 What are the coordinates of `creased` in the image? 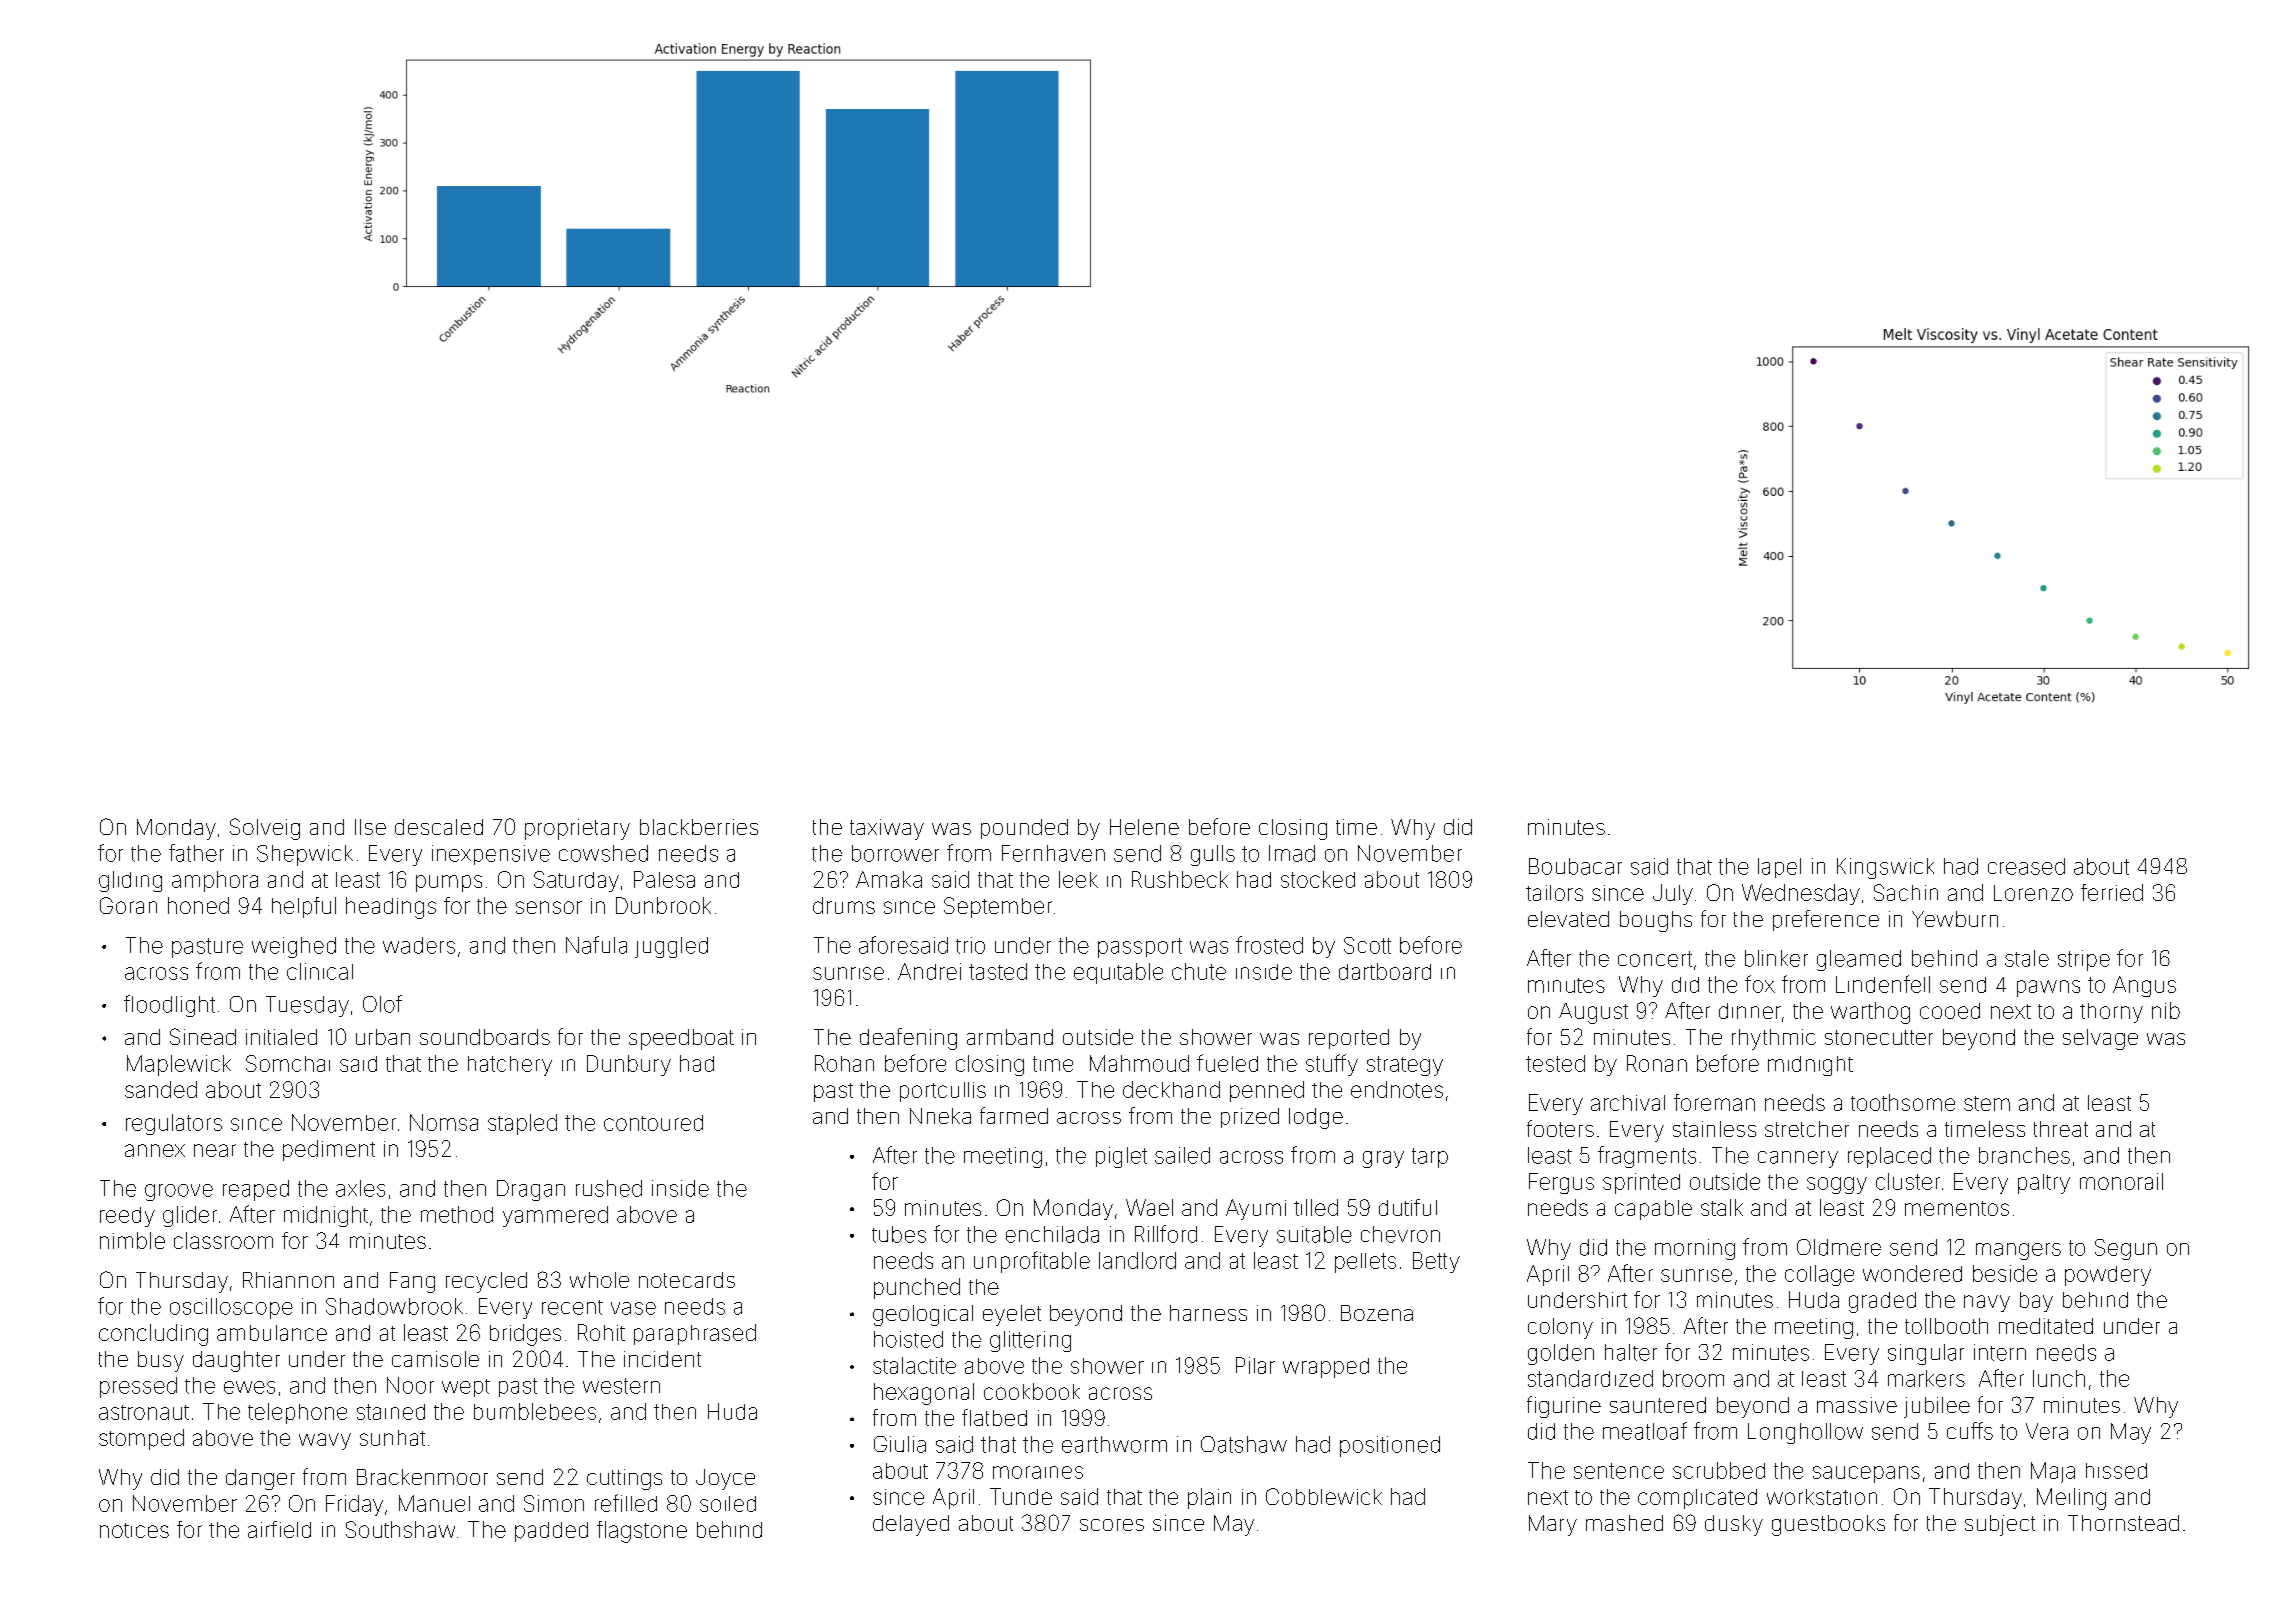 It's located at (2026, 866).
